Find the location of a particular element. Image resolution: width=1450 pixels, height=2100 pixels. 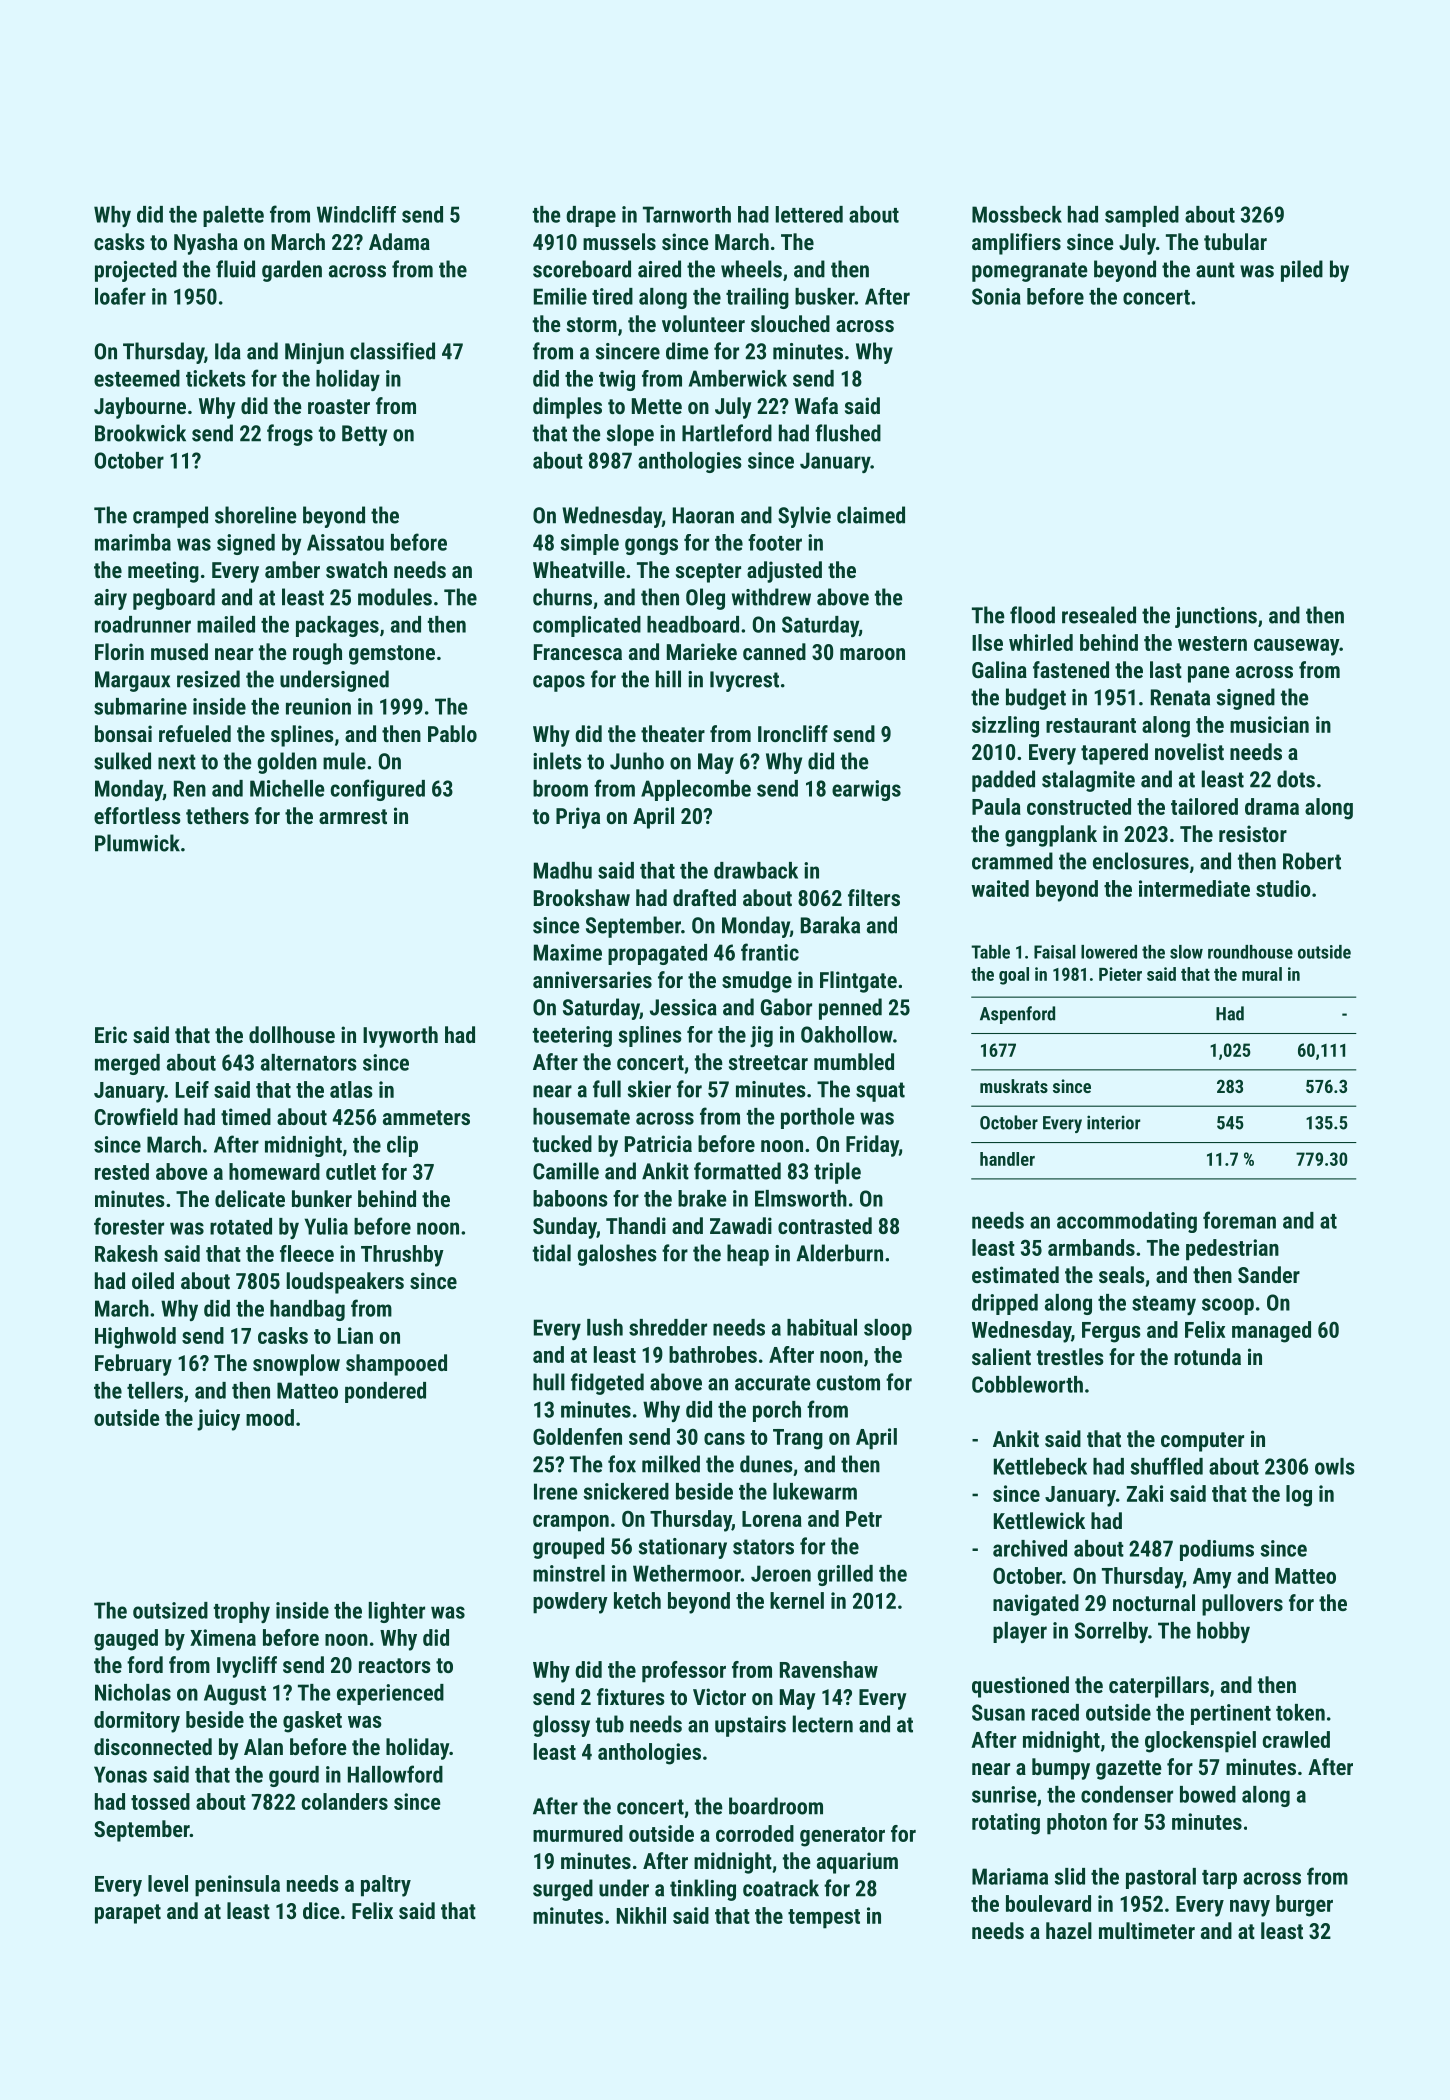

handbag is located at coordinates (307, 1310).
